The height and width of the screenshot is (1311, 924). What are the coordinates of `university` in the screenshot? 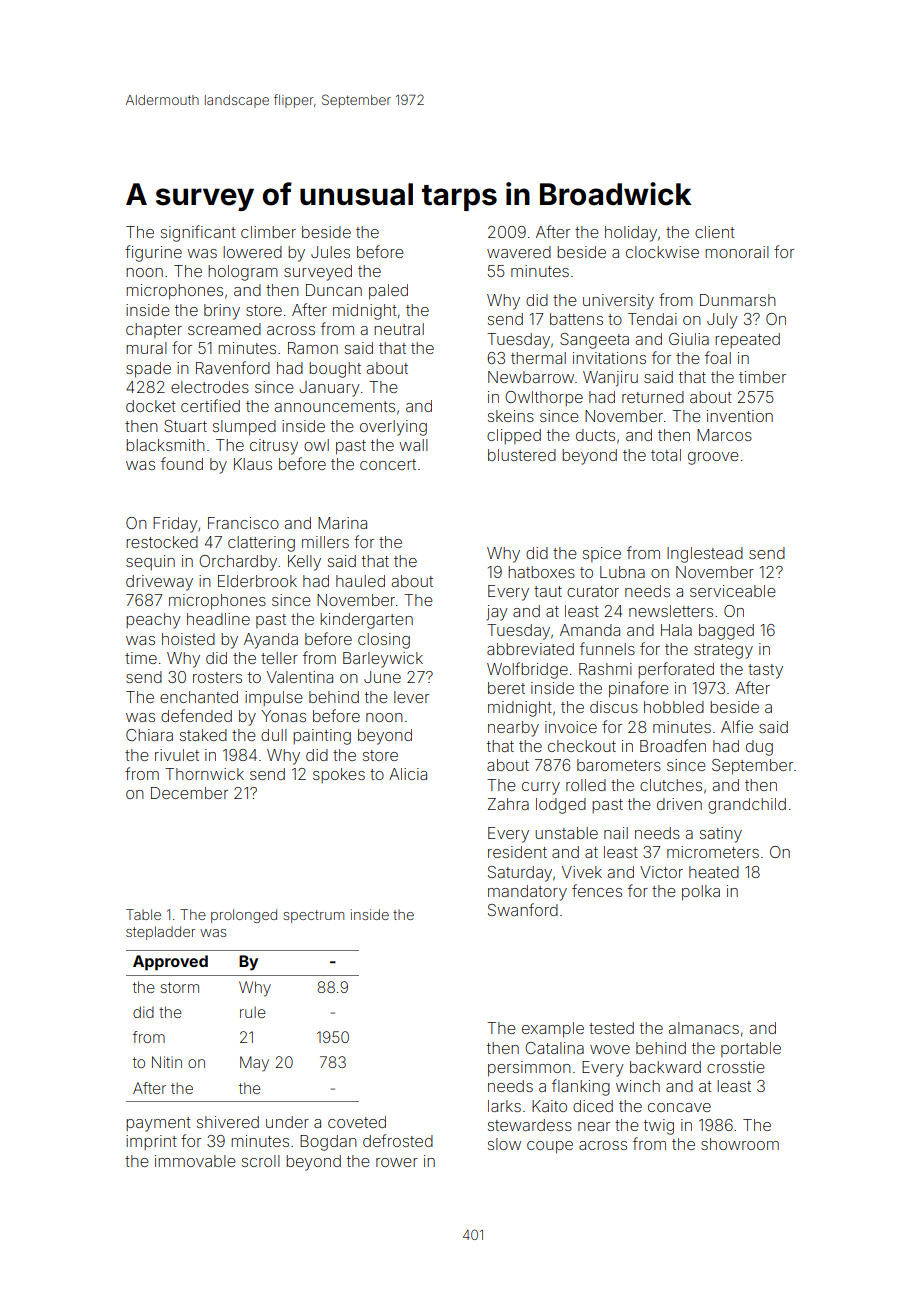 It's located at (618, 302).
